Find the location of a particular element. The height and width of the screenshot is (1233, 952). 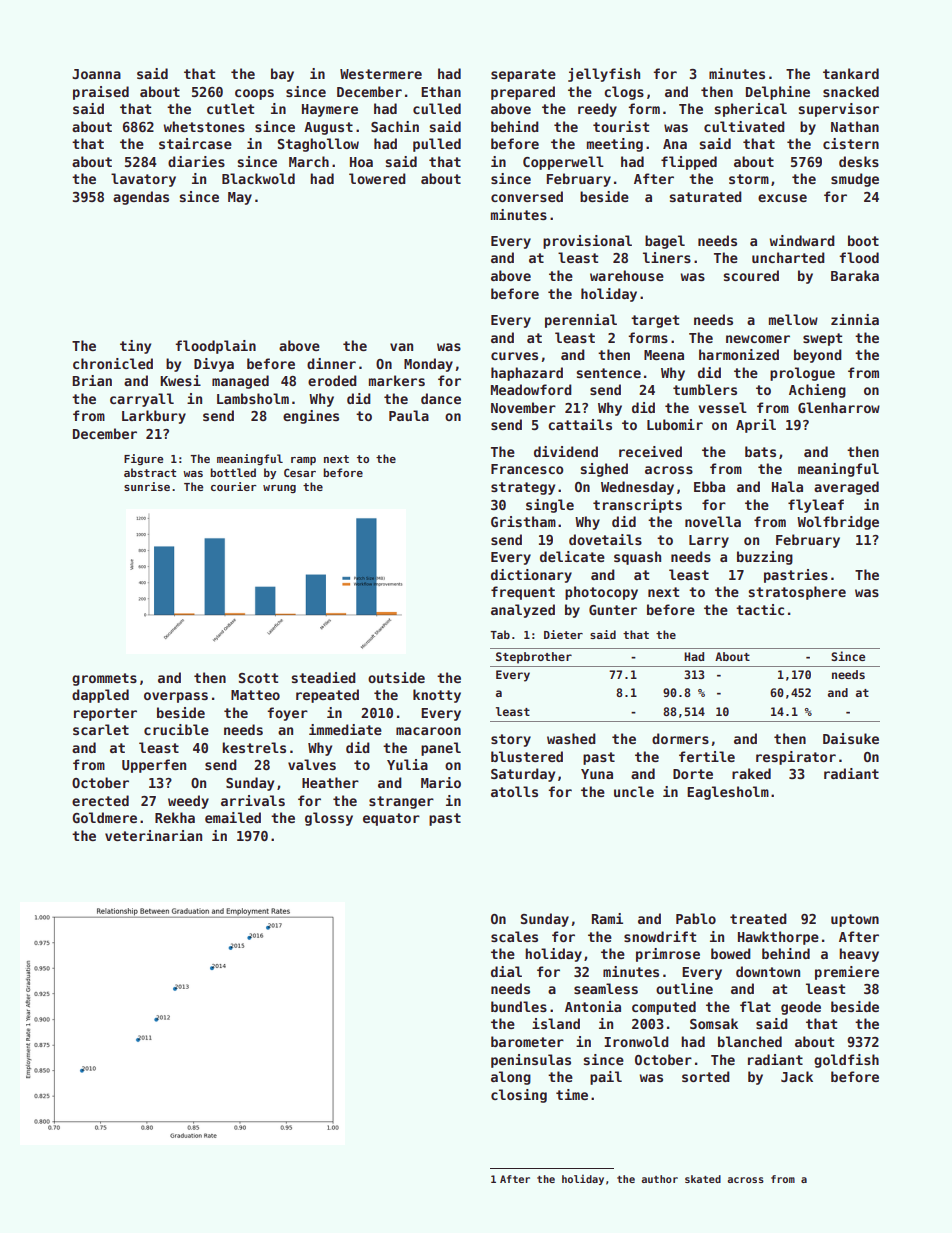

Meena is located at coordinates (664, 355).
